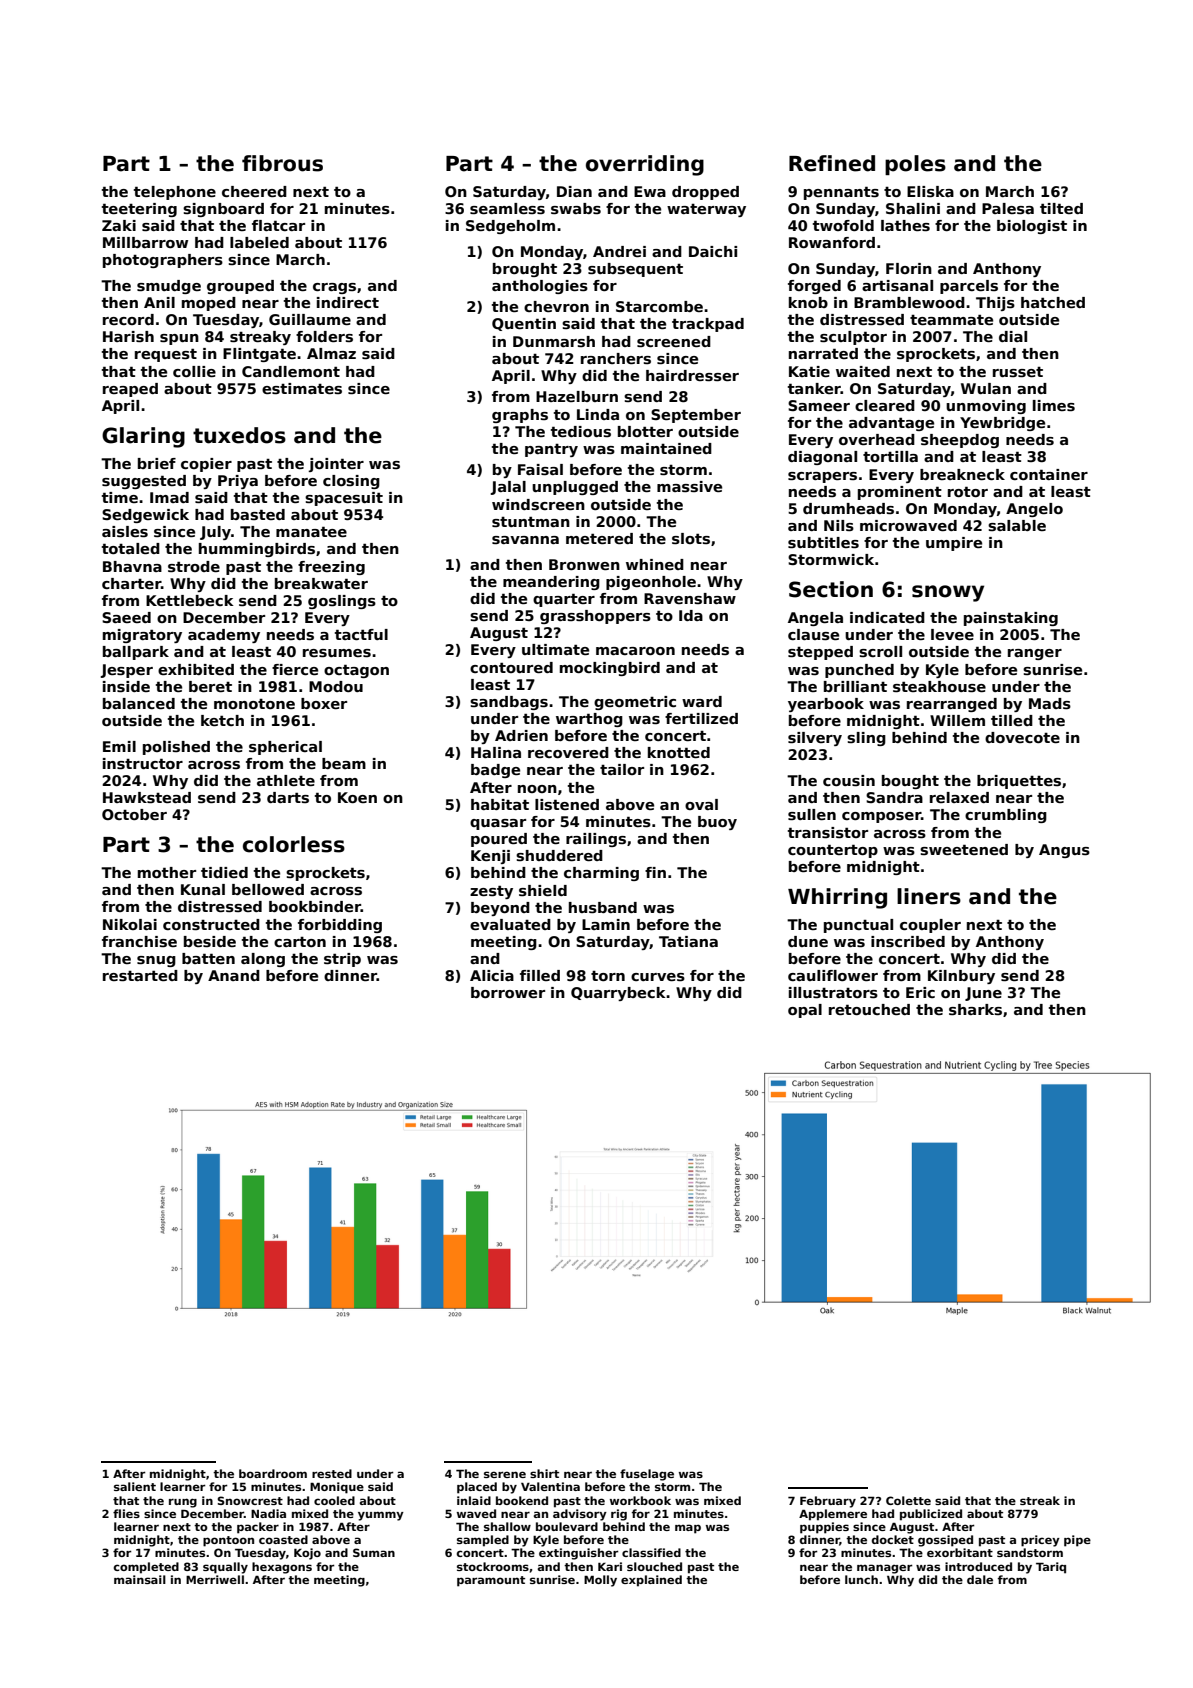 This image has width=1193, height=1688. What do you see at coordinates (194, 567) in the image?
I see `strode` at bounding box center [194, 567].
